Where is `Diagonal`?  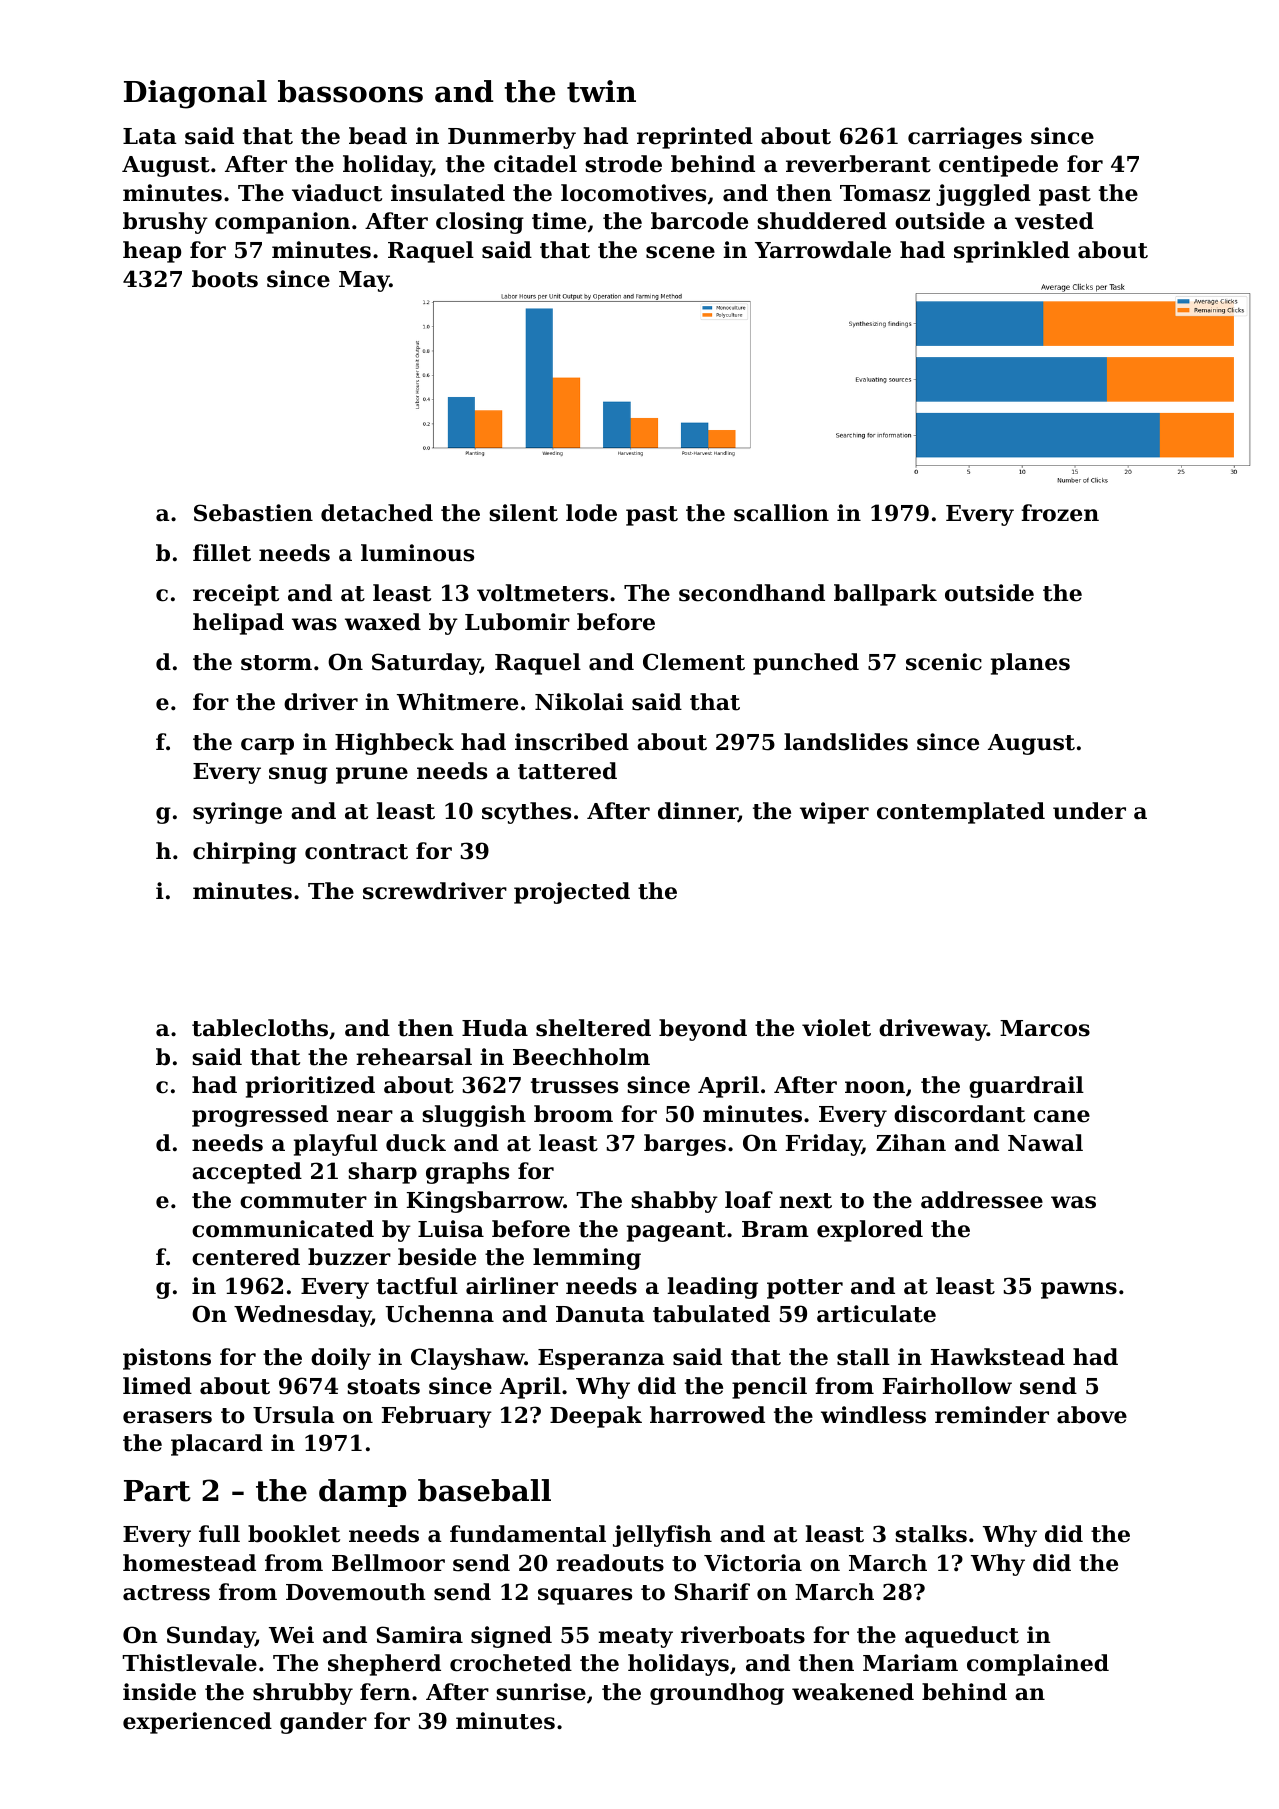
Diagonal is located at coordinates (195, 94).
